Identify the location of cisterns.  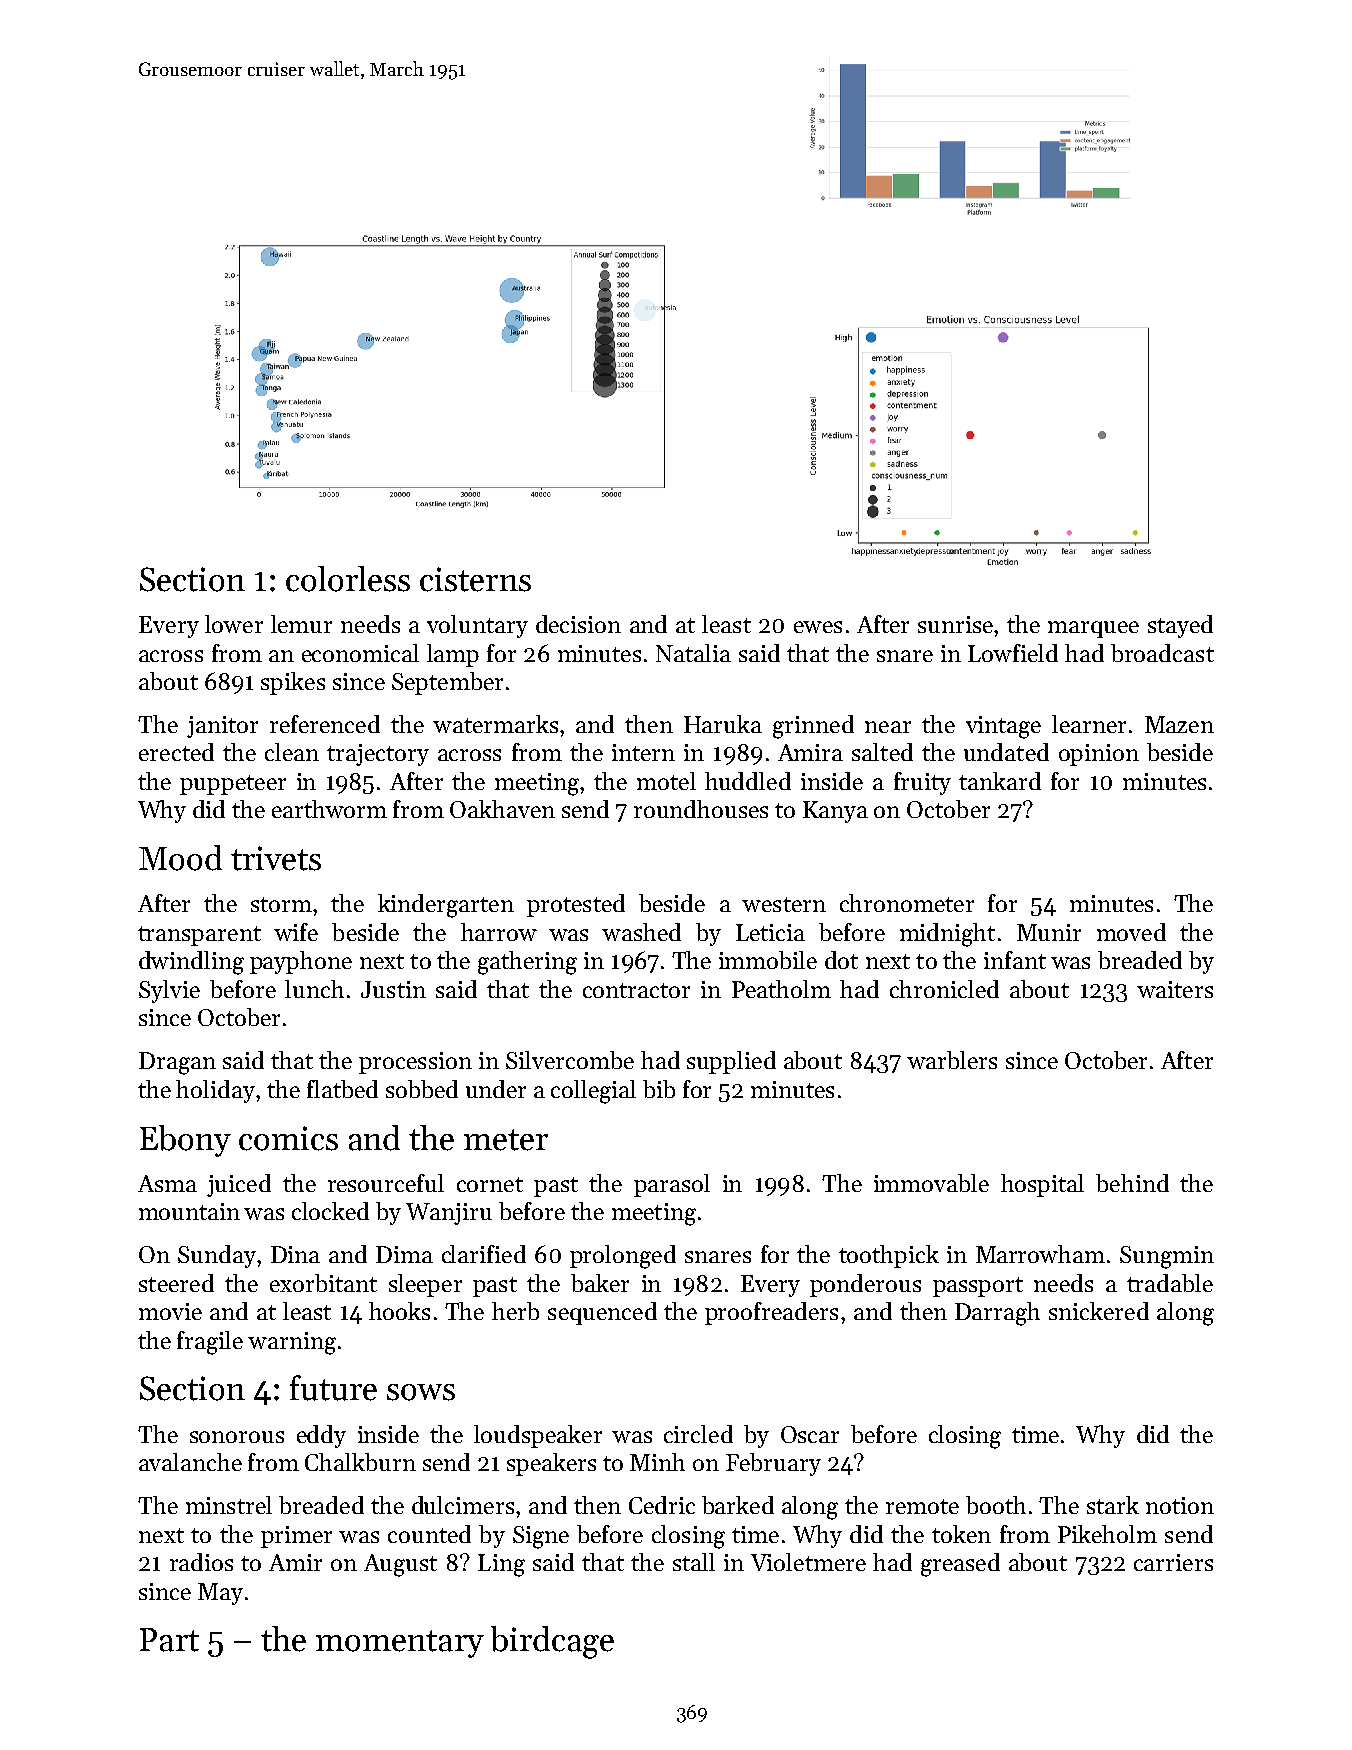
(475, 579).
